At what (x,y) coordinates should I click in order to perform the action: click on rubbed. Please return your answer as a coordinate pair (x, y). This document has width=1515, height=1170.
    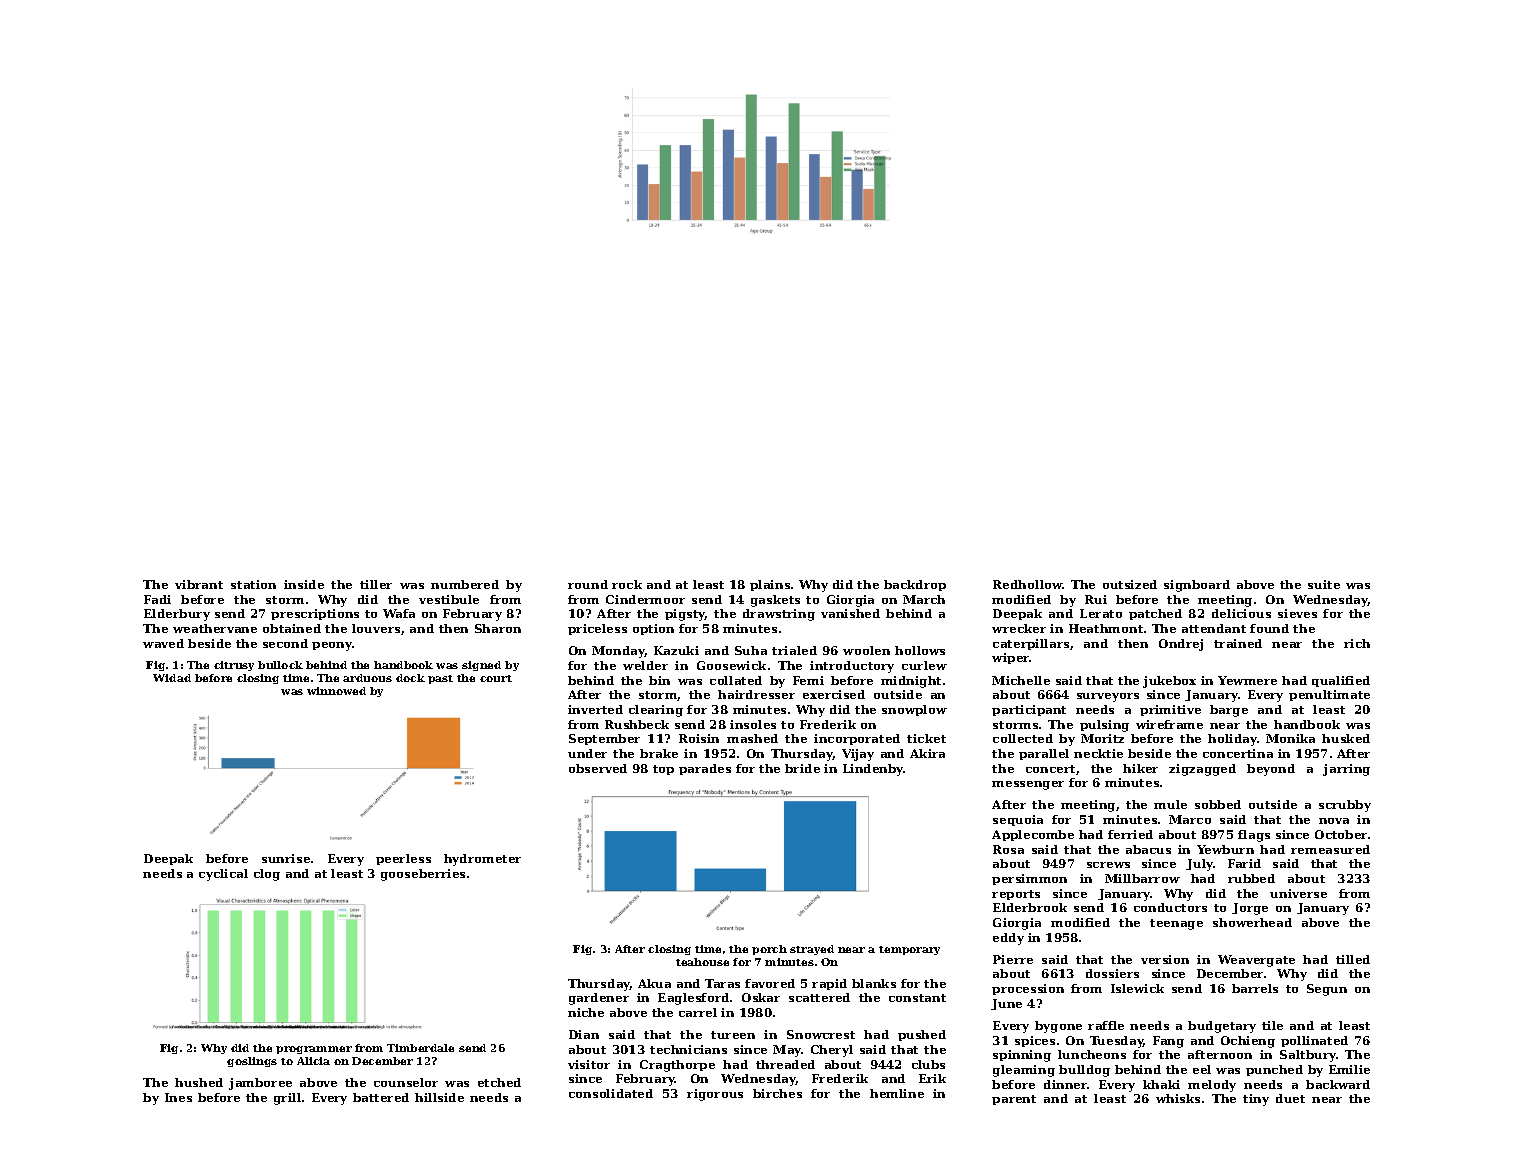
    Looking at the image, I should click on (1251, 878).
